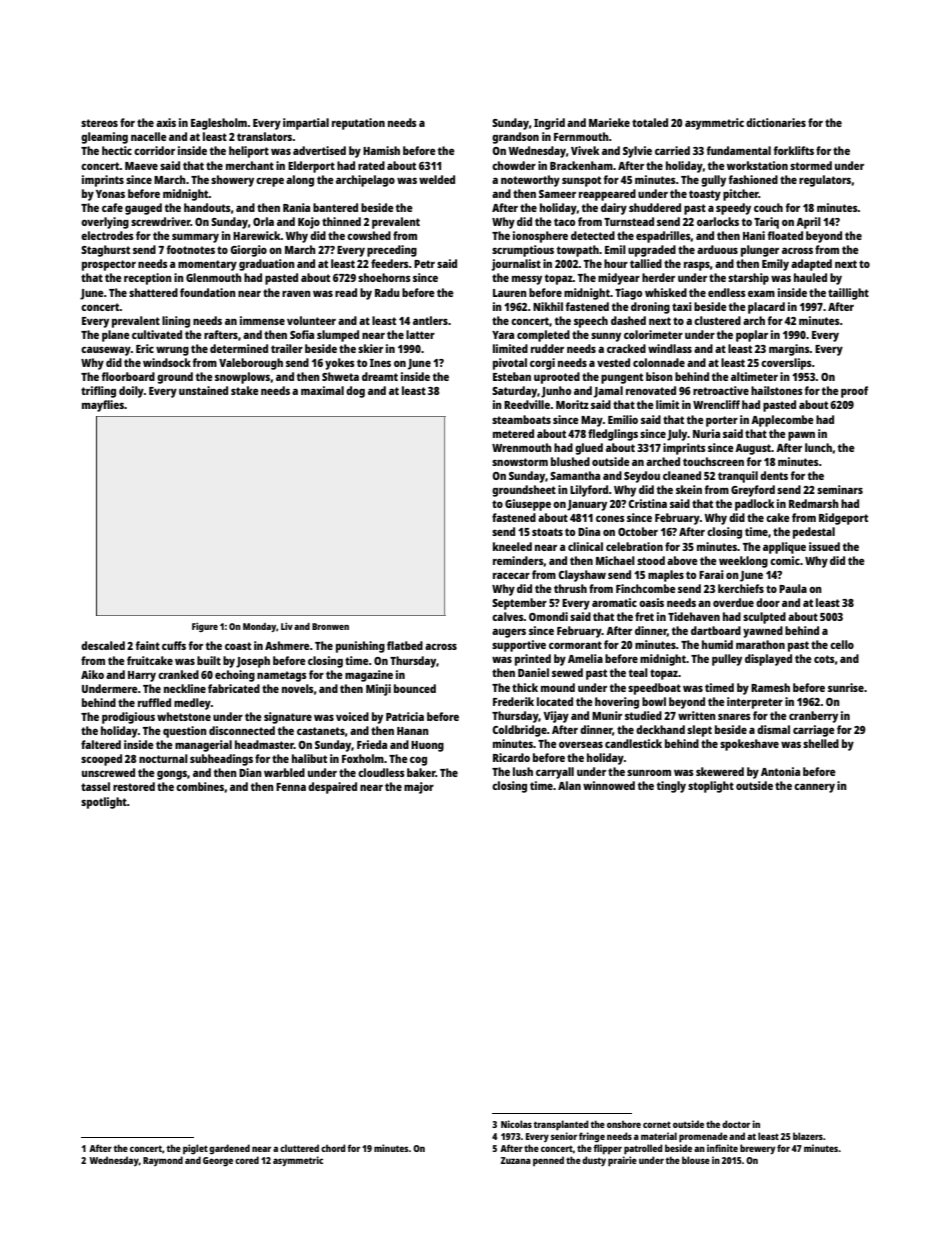 This screenshot has height=1233, width=952. What do you see at coordinates (249, 152) in the screenshot?
I see `heliport` at bounding box center [249, 152].
